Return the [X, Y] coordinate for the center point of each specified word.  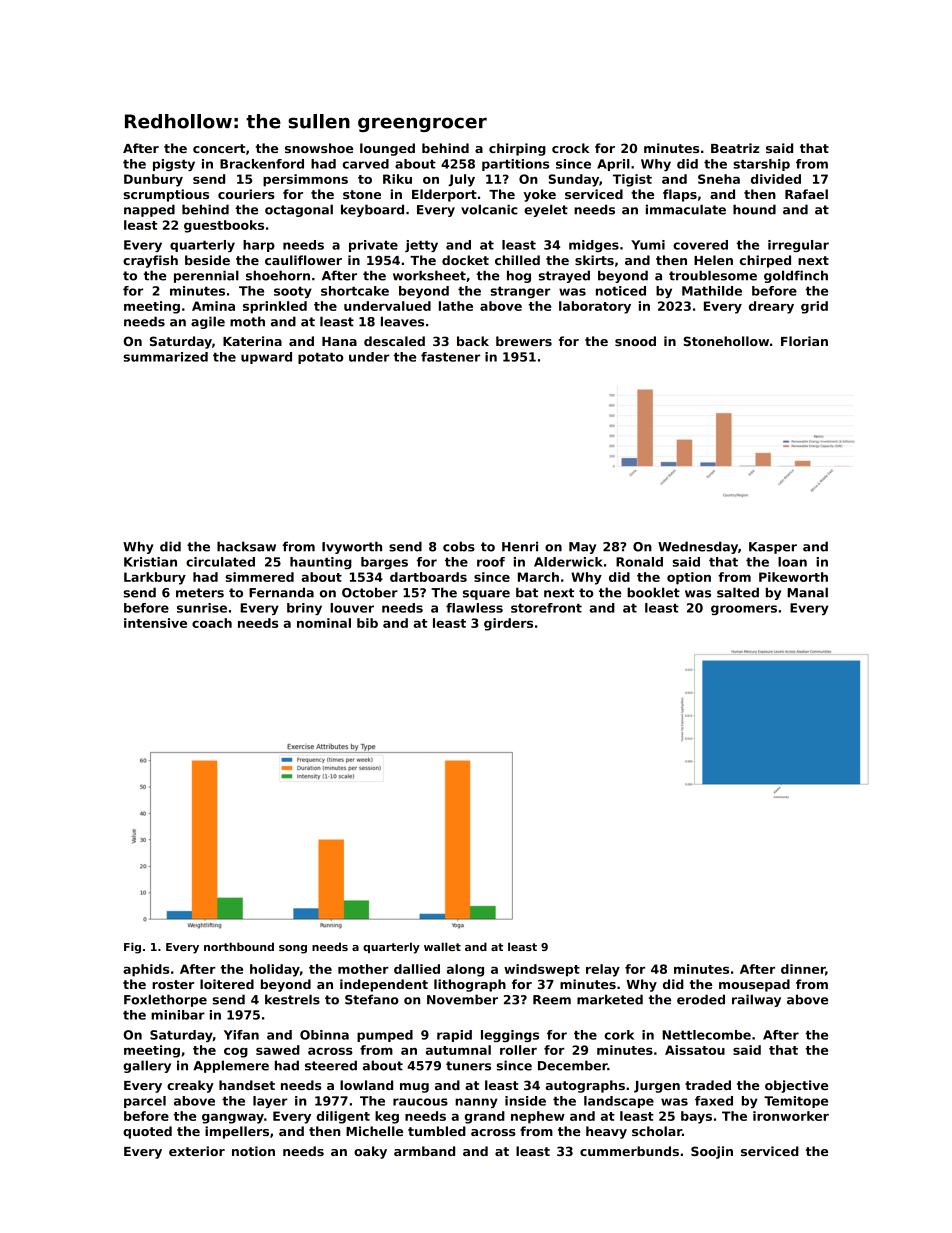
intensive [155, 623]
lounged [387, 149]
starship [761, 165]
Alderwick [568, 562]
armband [424, 1151]
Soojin [712, 1152]
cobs [459, 546]
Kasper [773, 548]
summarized [165, 357]
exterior [197, 1151]
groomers [744, 610]
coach [212, 623]
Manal [807, 592]
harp [259, 246]
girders [508, 624]
